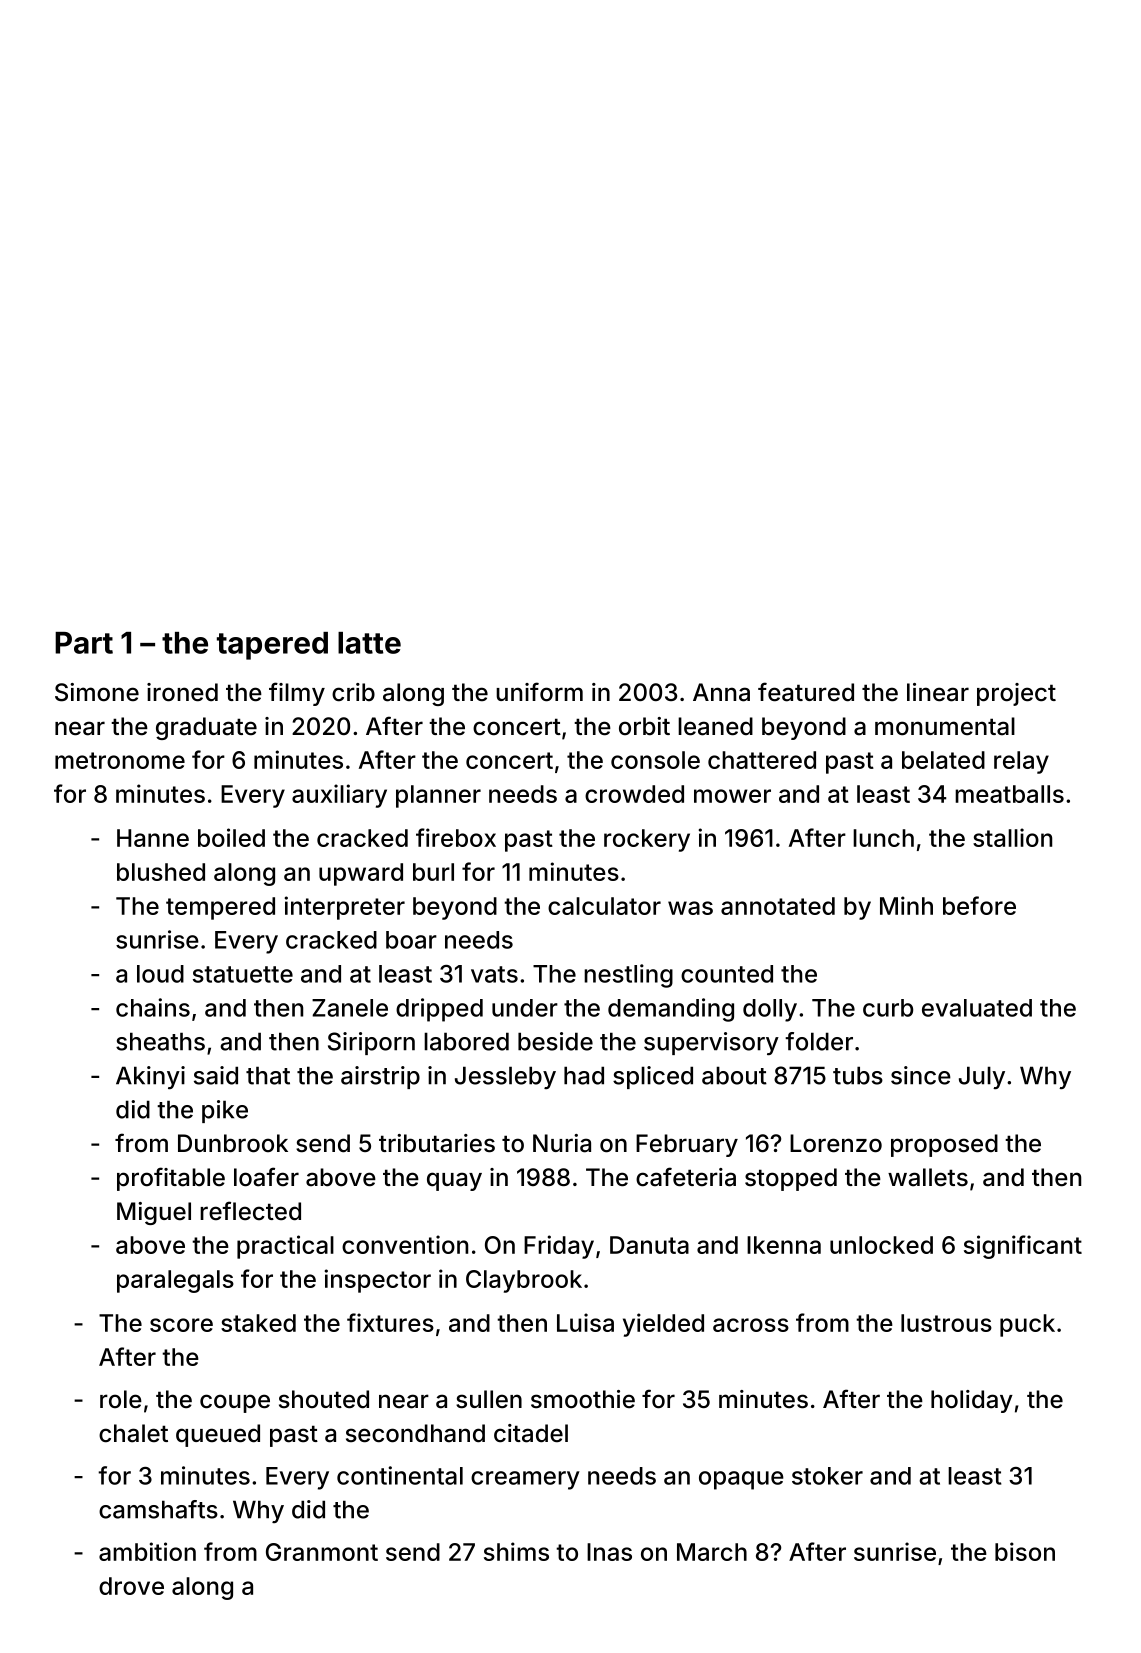 The height and width of the screenshot is (1653, 1141). Describe the element at coordinates (220, 908) in the screenshot. I see `tempered` at that location.
